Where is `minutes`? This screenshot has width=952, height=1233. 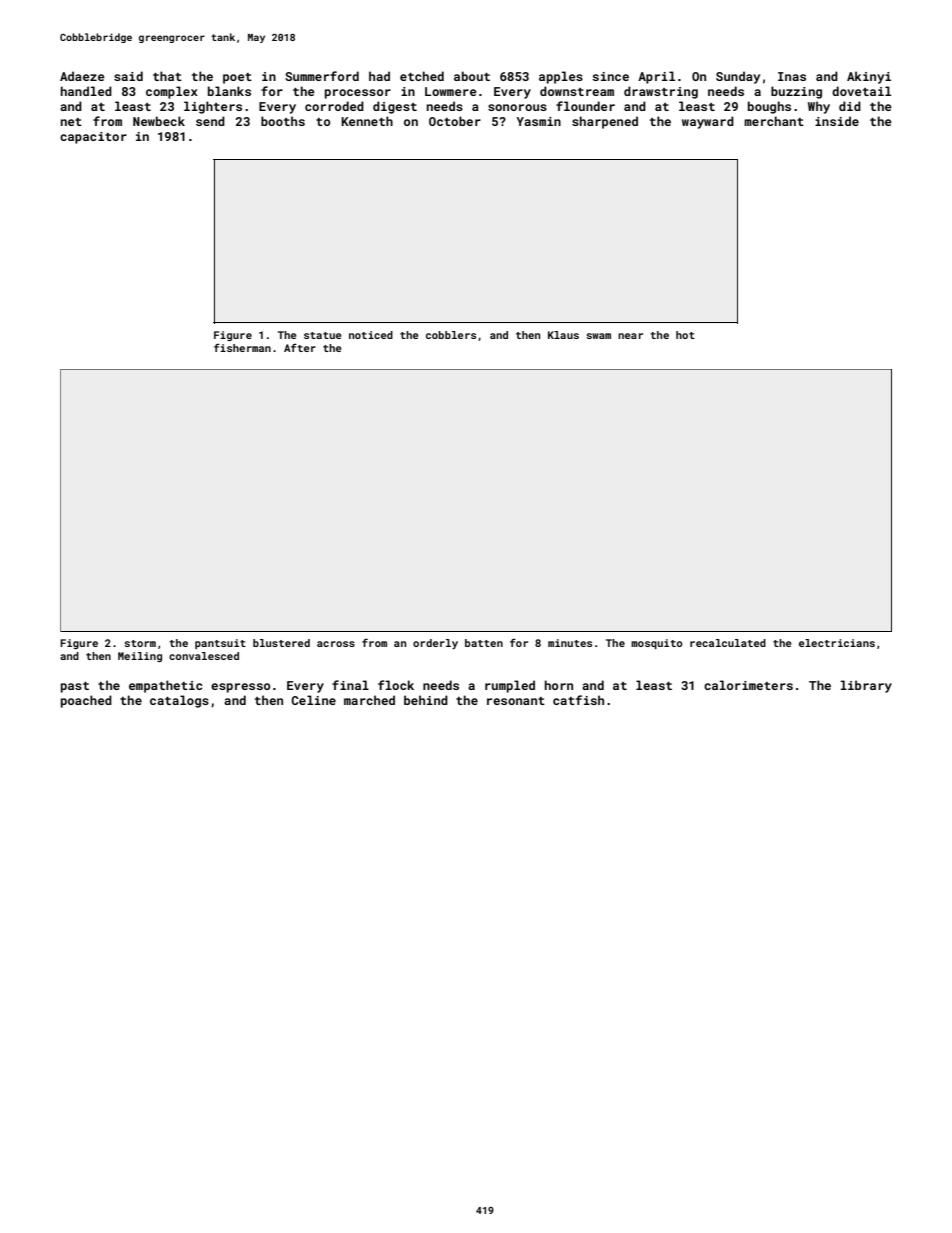 minutes is located at coordinates (570, 643).
